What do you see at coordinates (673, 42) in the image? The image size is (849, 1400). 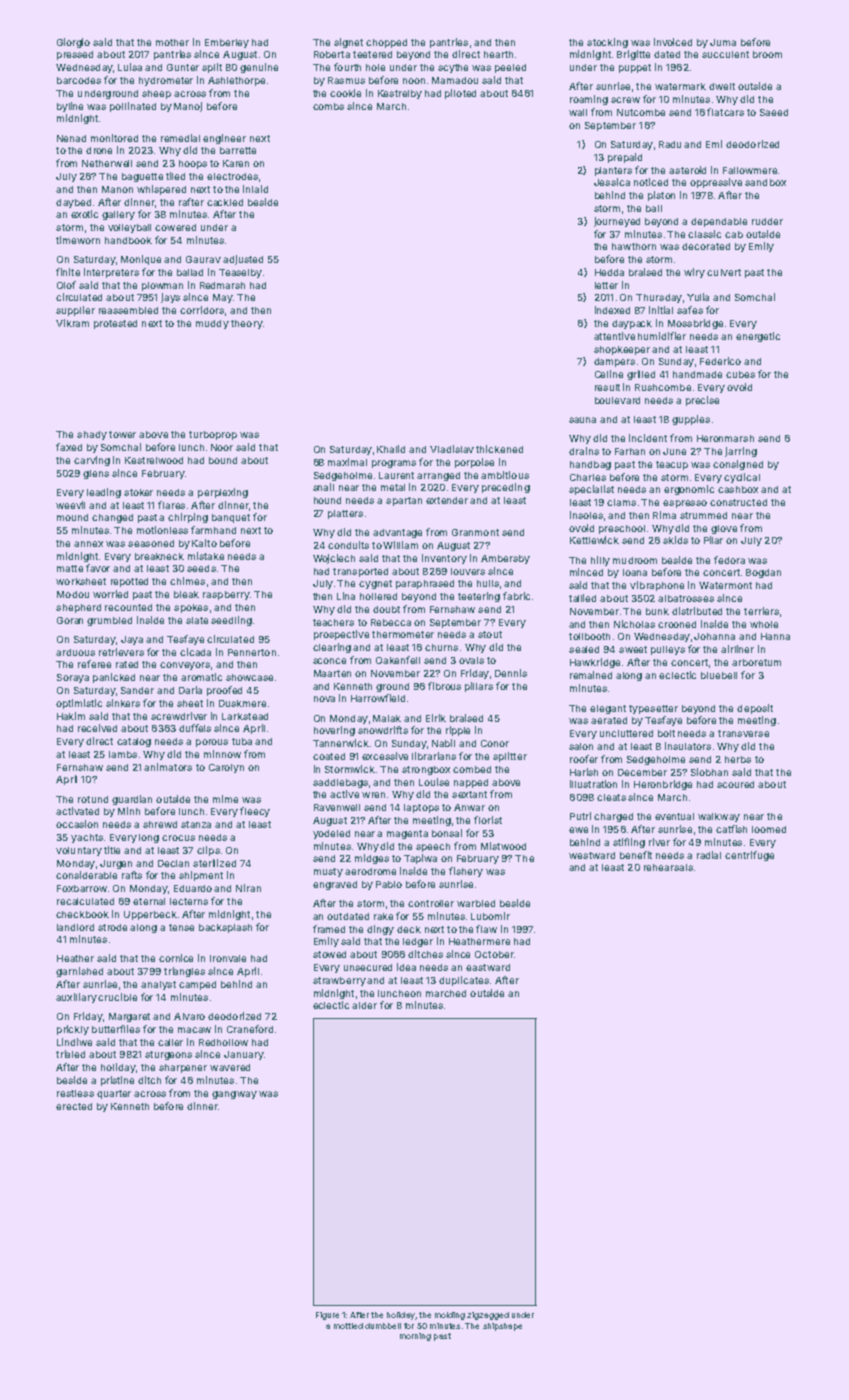 I see `invoiced` at bounding box center [673, 42].
